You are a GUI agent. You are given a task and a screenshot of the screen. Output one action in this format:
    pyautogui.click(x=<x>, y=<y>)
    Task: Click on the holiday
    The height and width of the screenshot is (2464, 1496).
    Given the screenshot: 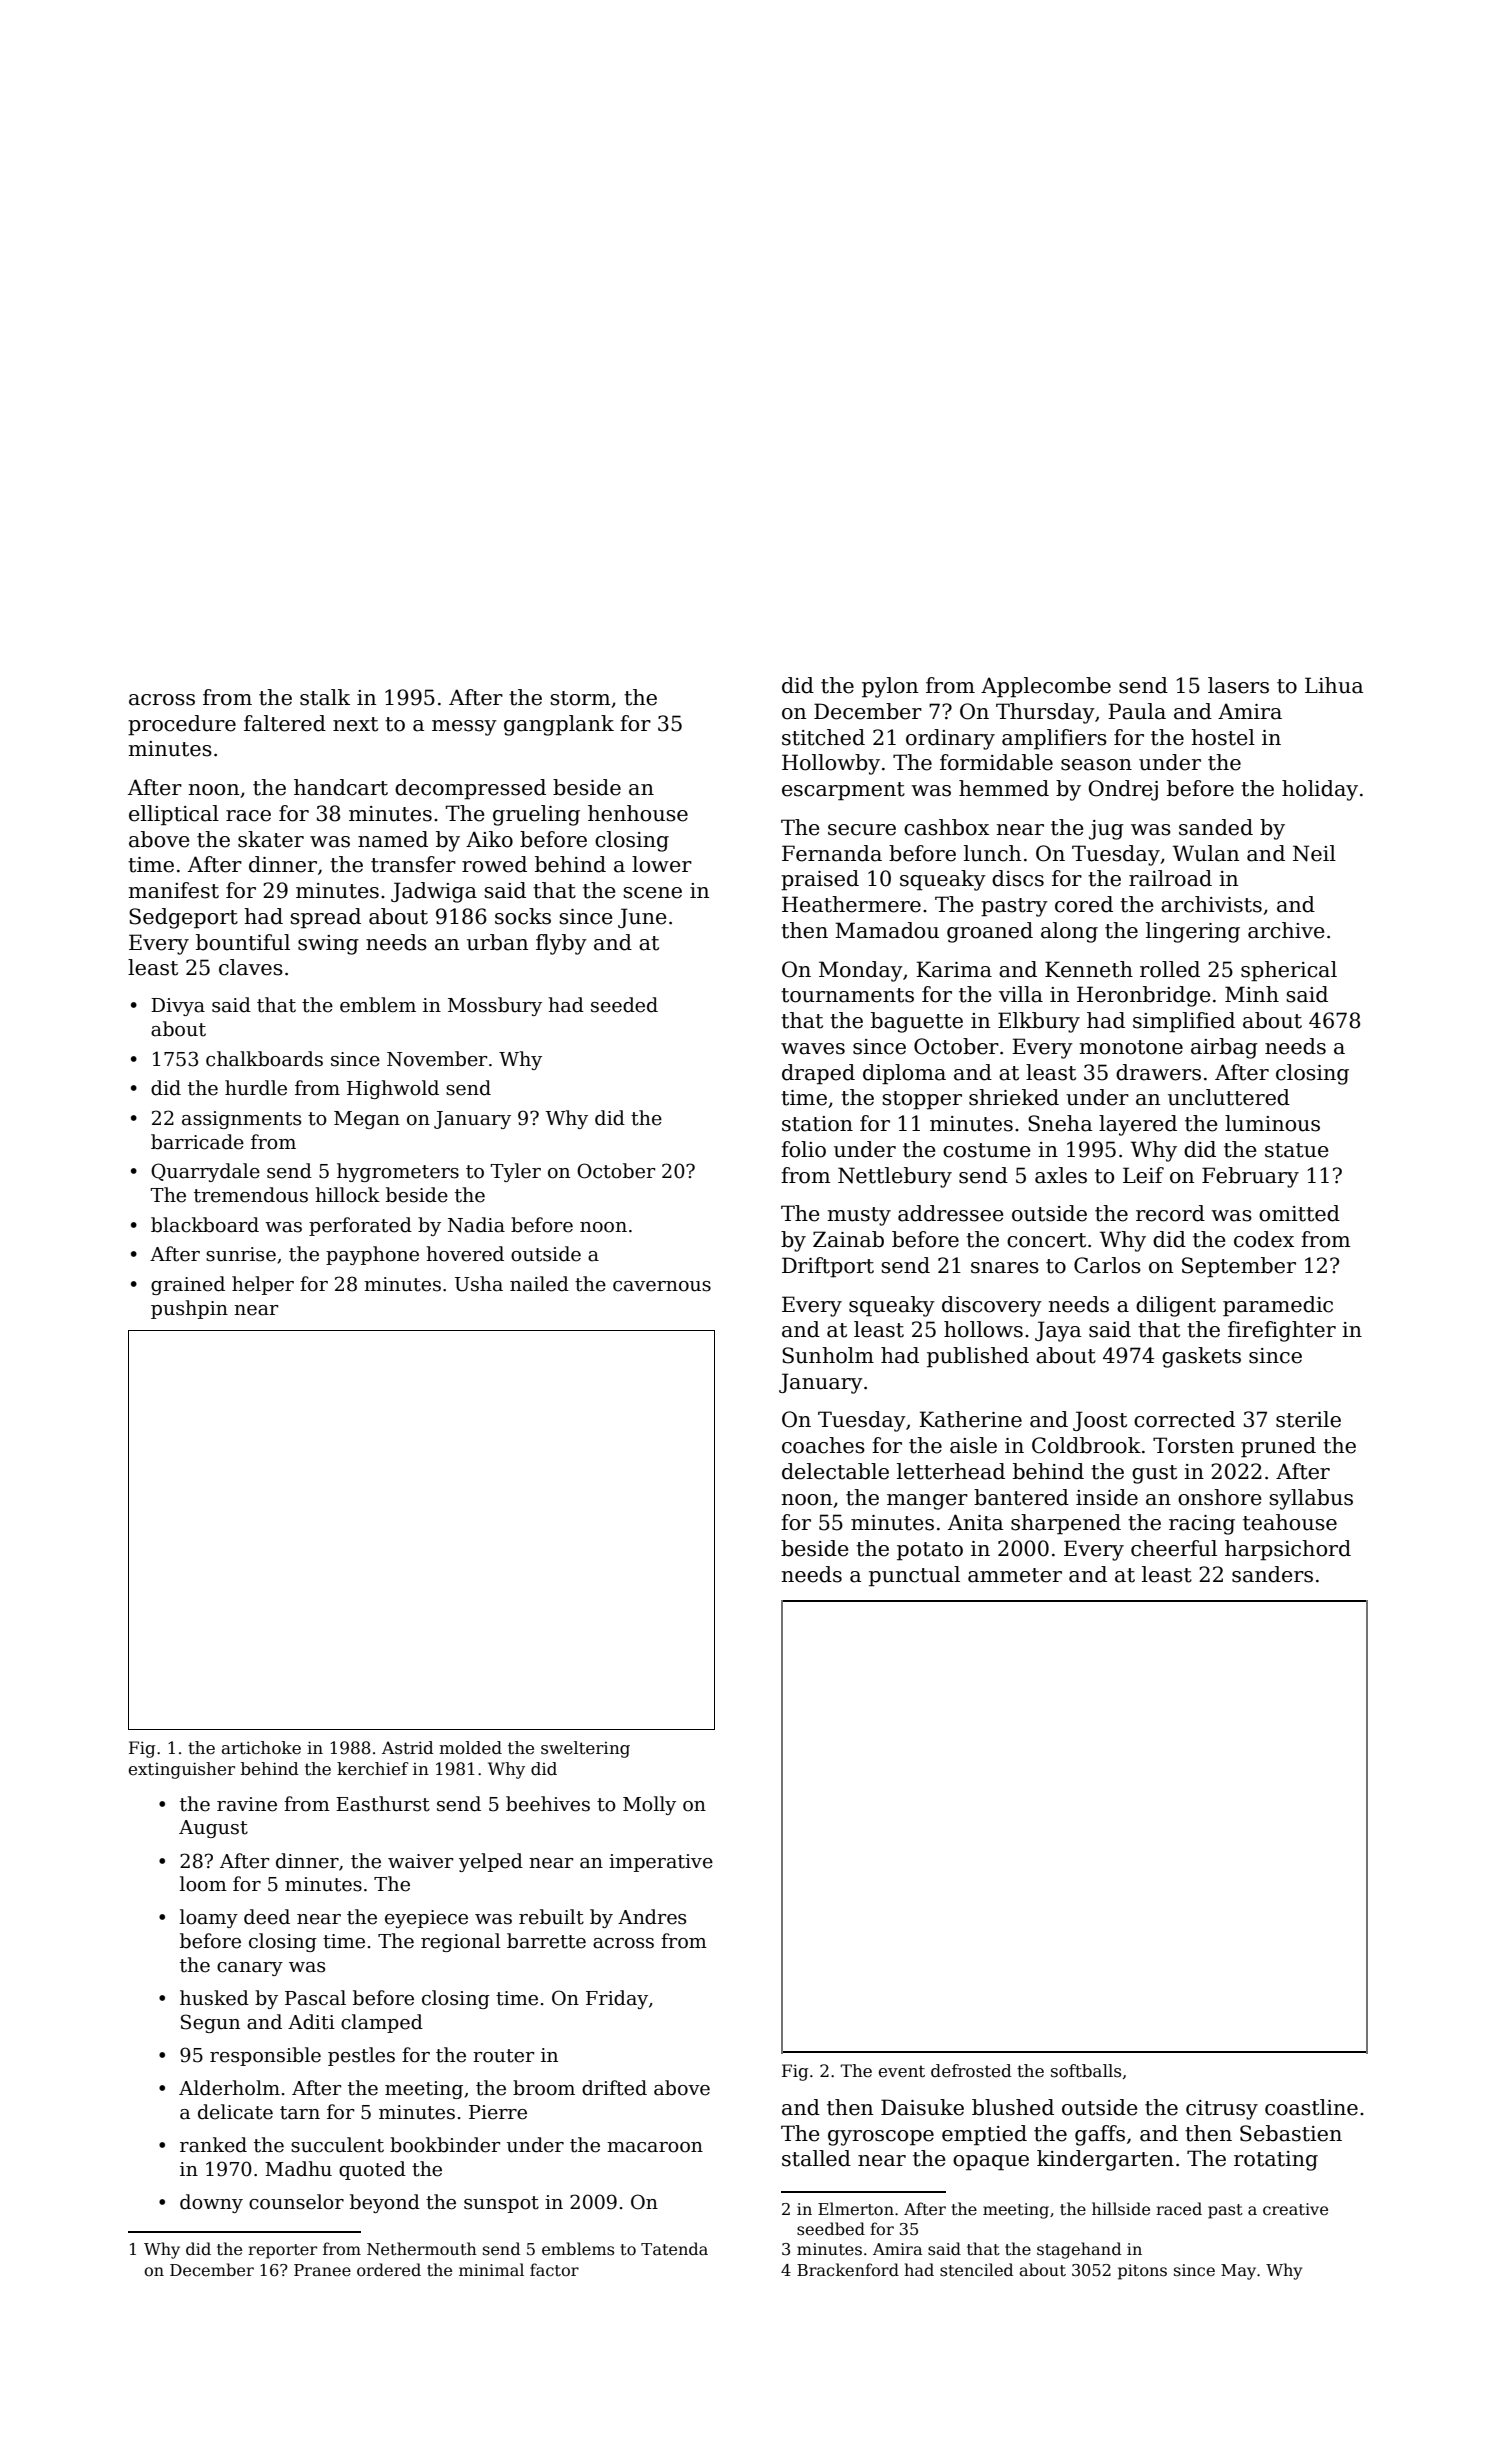 What is the action you would take?
    pyautogui.click(x=1320, y=790)
